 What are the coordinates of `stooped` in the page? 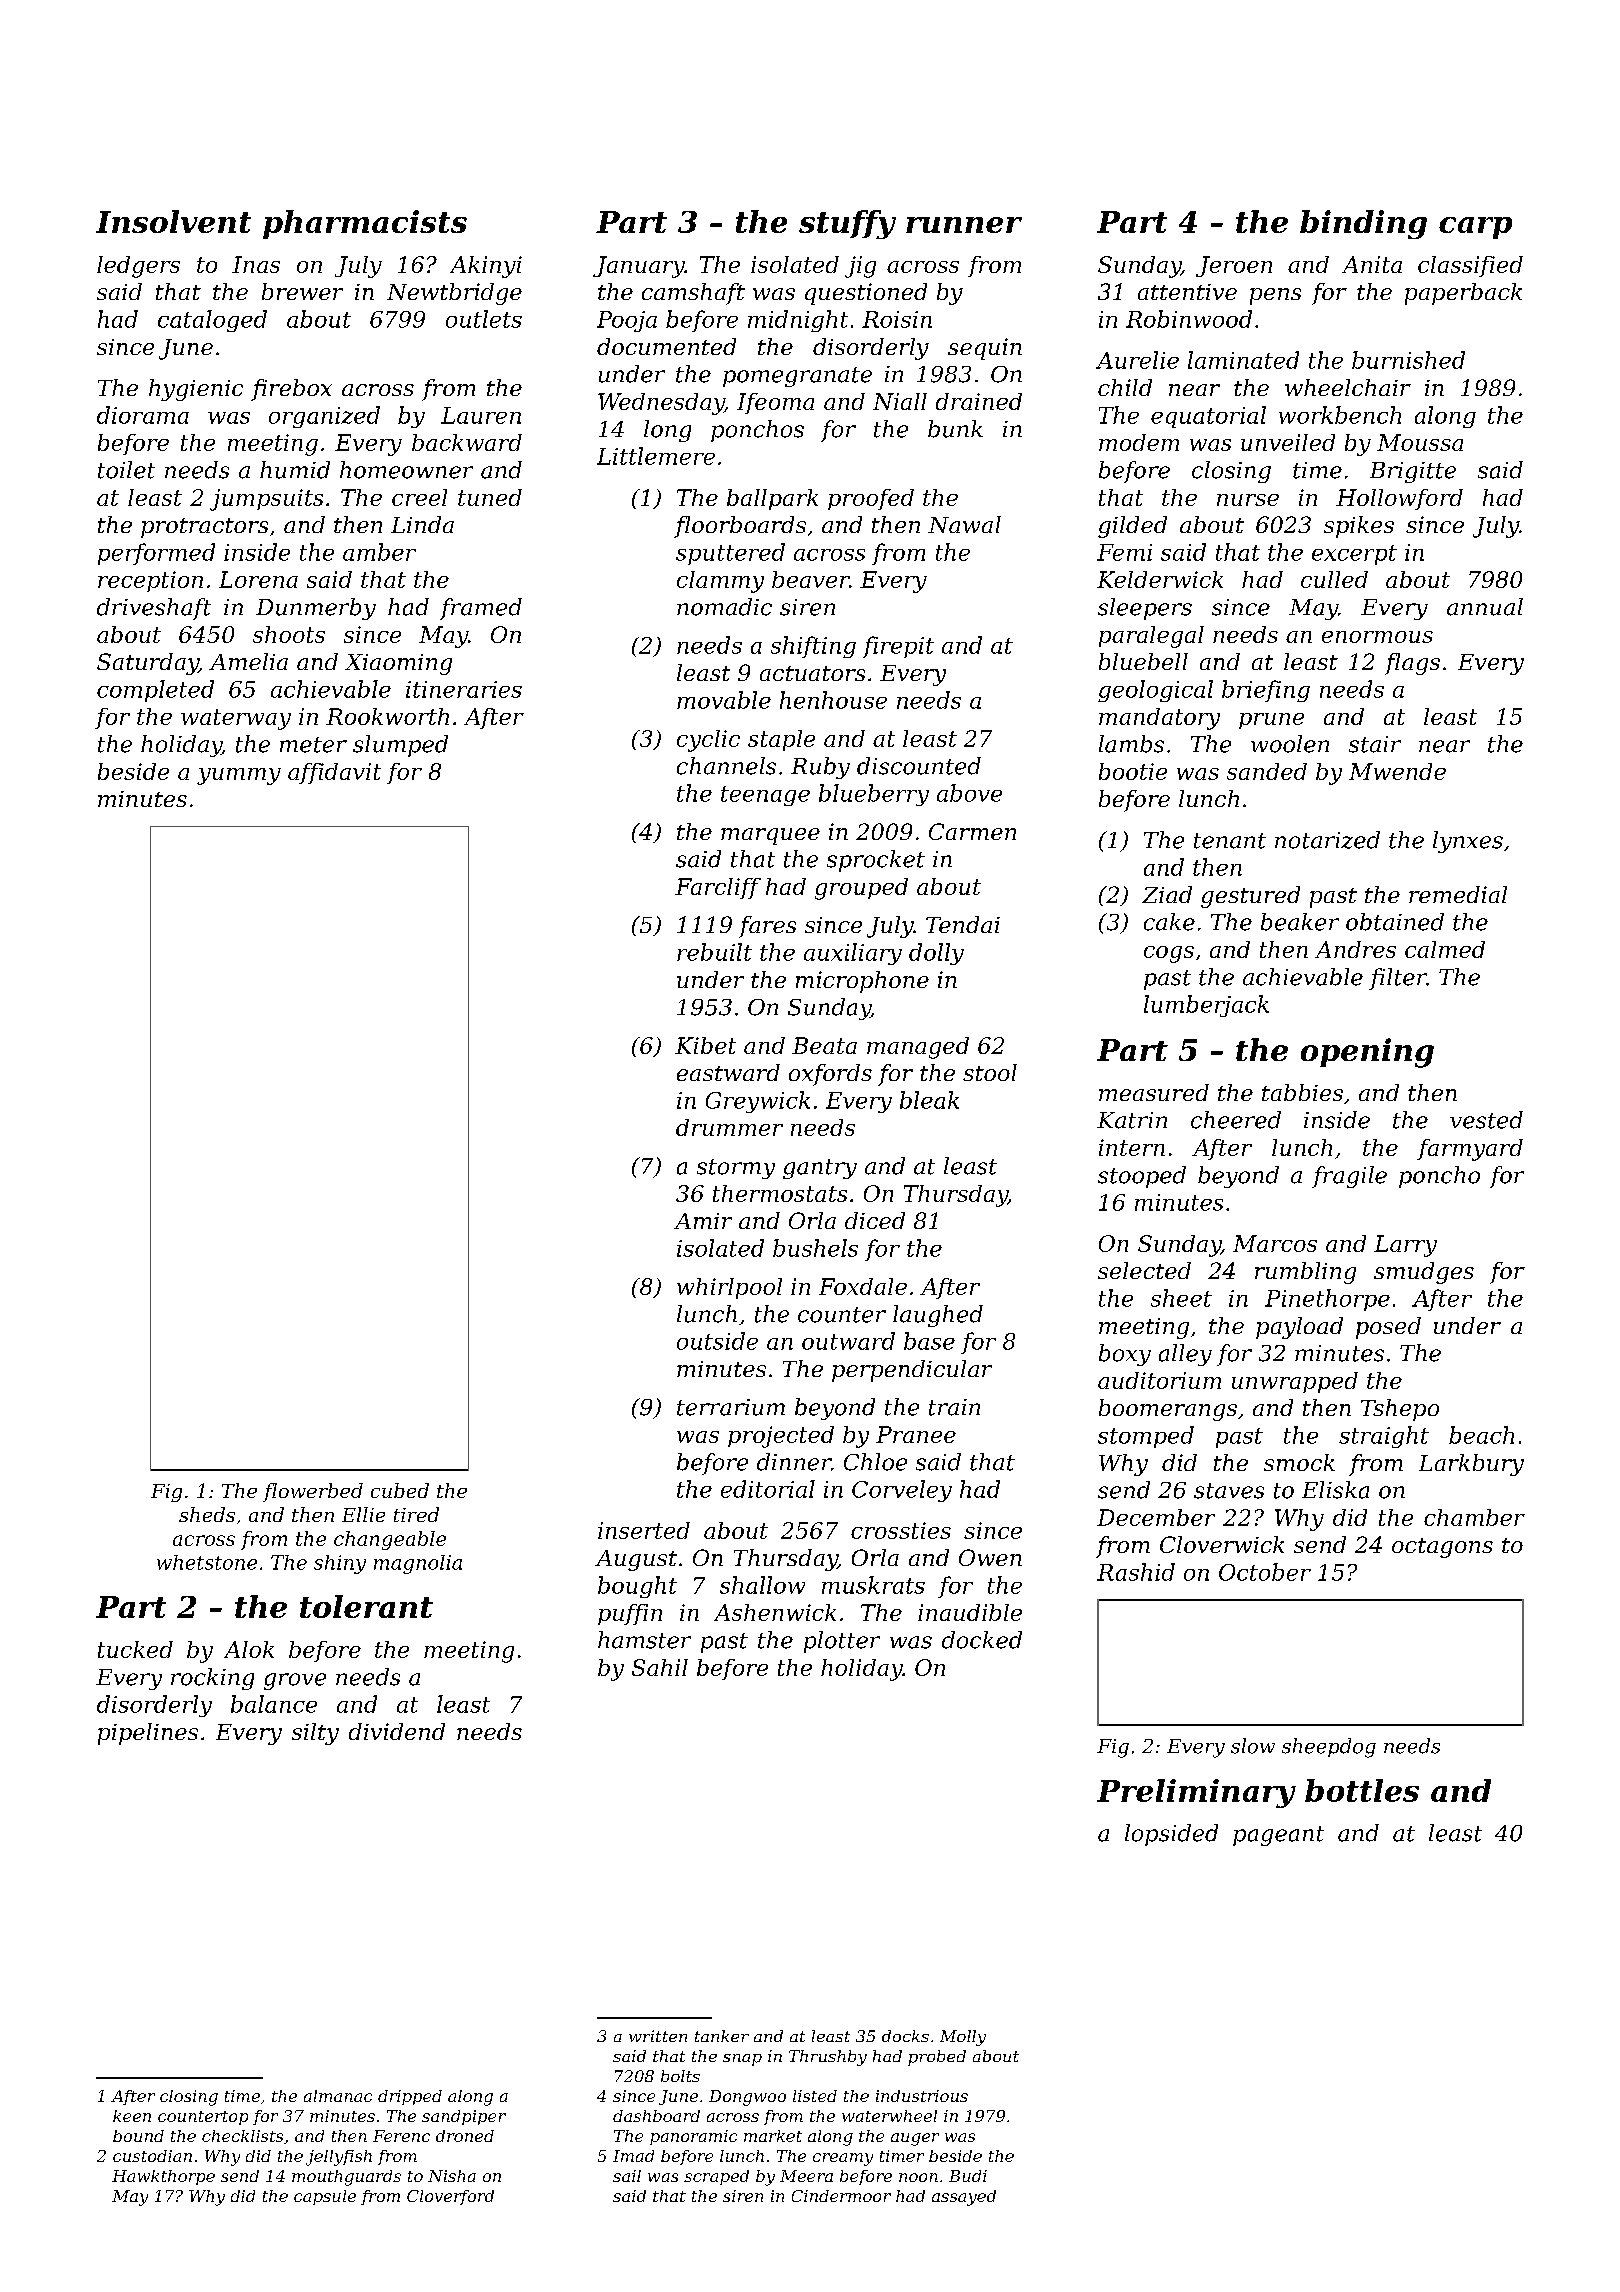 It's located at (1142, 1177).
